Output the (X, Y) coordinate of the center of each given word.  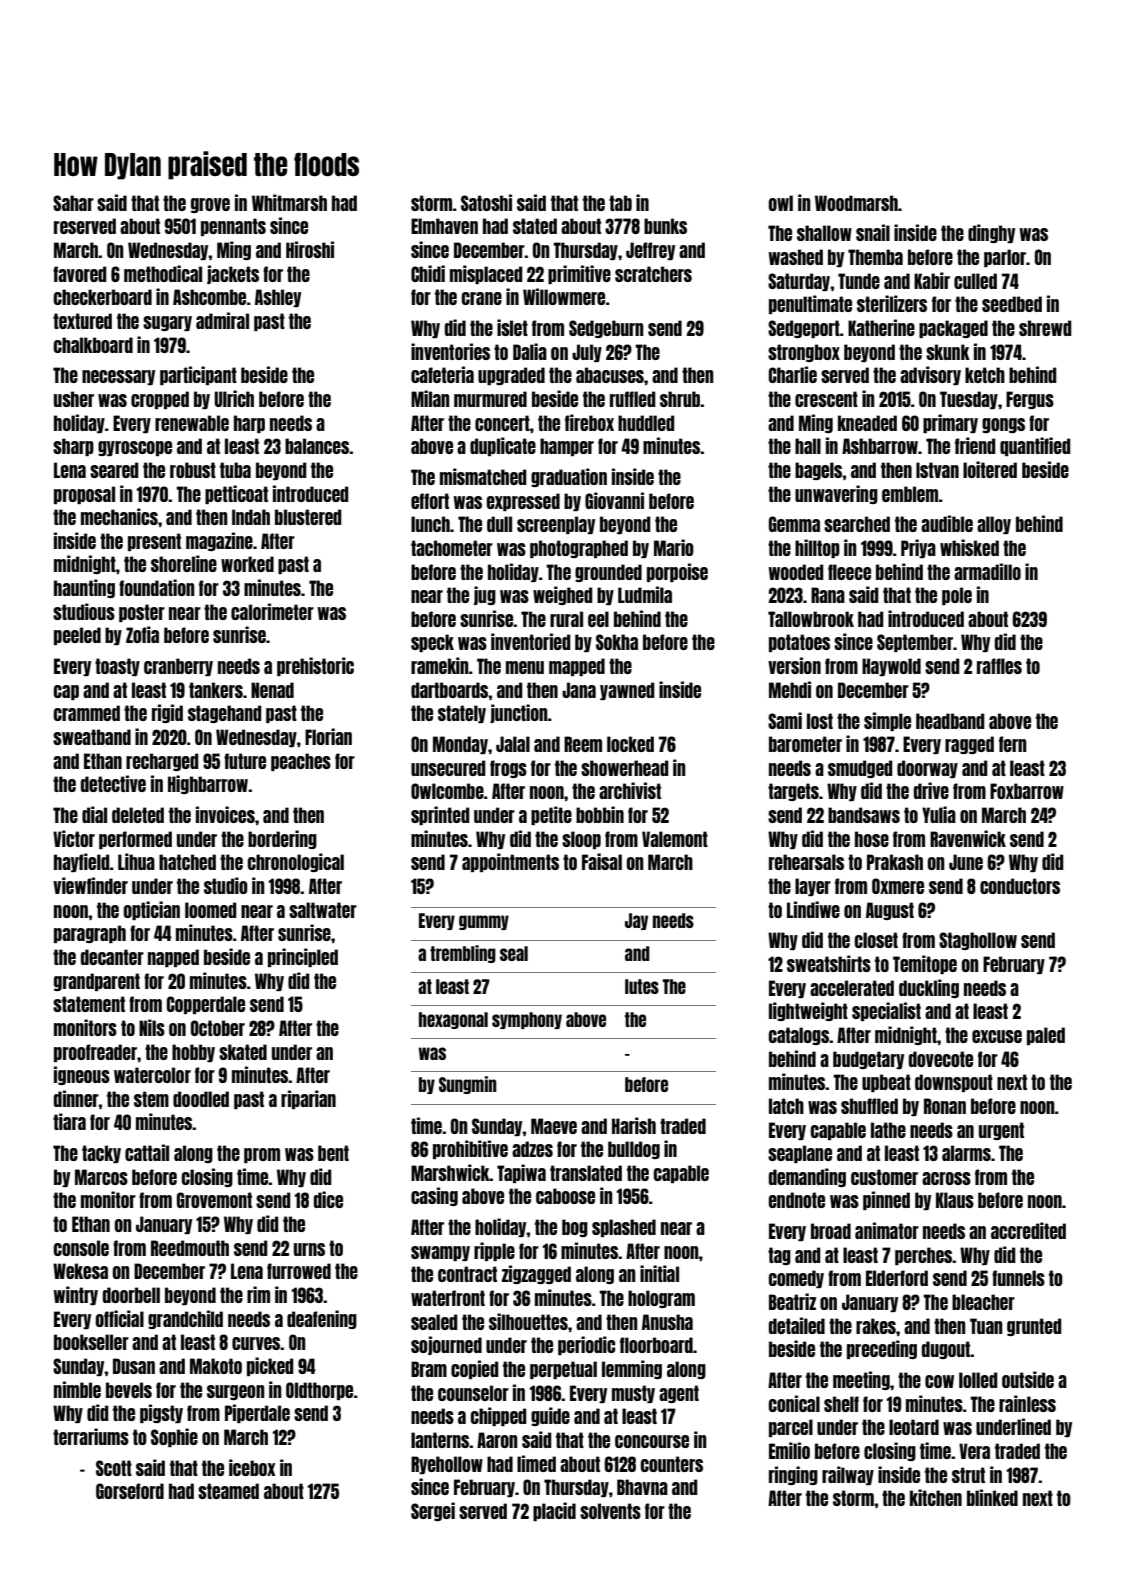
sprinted (440, 815)
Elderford (897, 1278)
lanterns (440, 1440)
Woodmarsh (856, 203)
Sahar (73, 203)
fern (1013, 744)
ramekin (440, 665)
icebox (252, 1467)
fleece (849, 572)
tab (620, 203)
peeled (77, 636)
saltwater (323, 910)
